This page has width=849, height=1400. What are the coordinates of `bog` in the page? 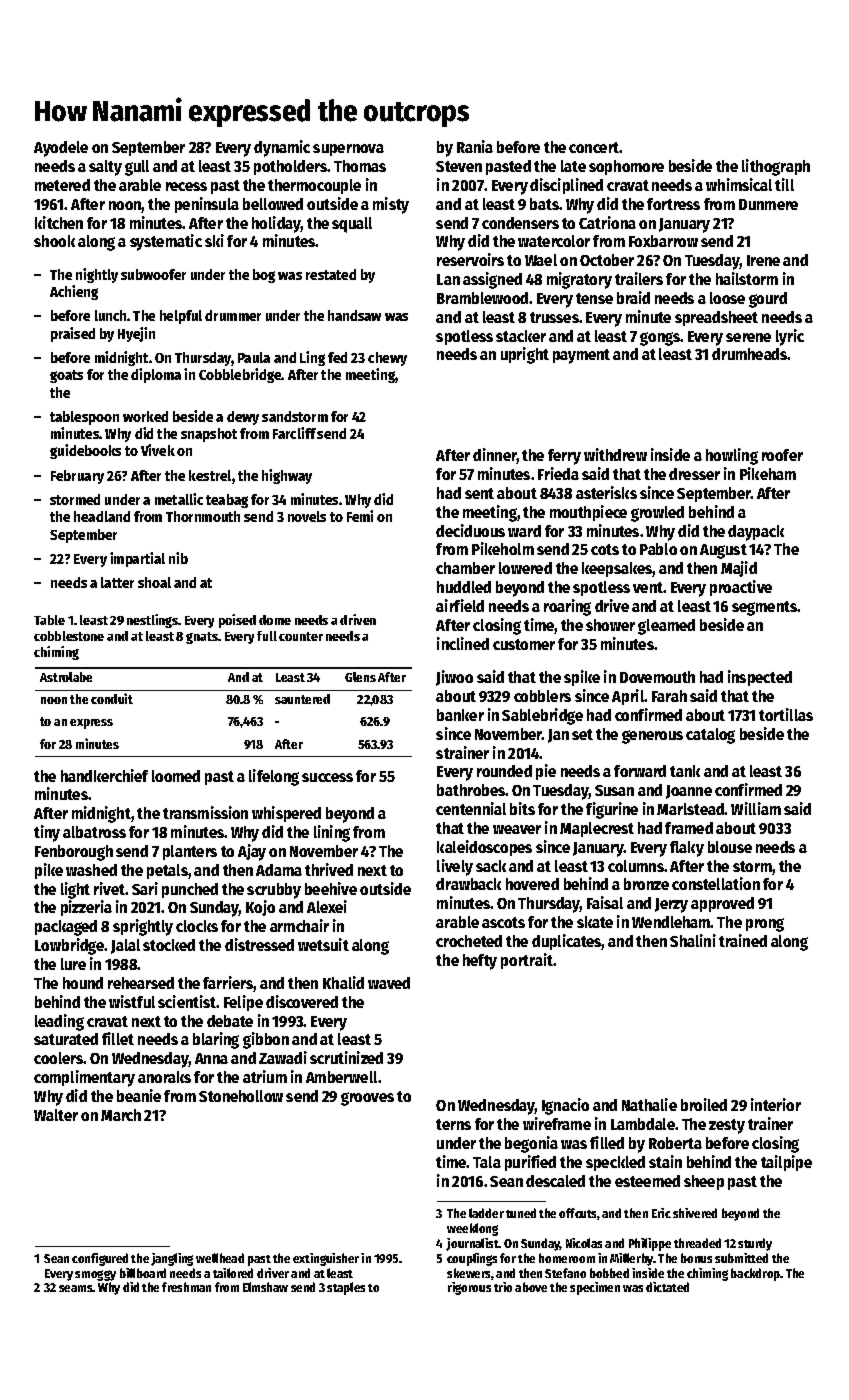 It's located at (264, 276).
